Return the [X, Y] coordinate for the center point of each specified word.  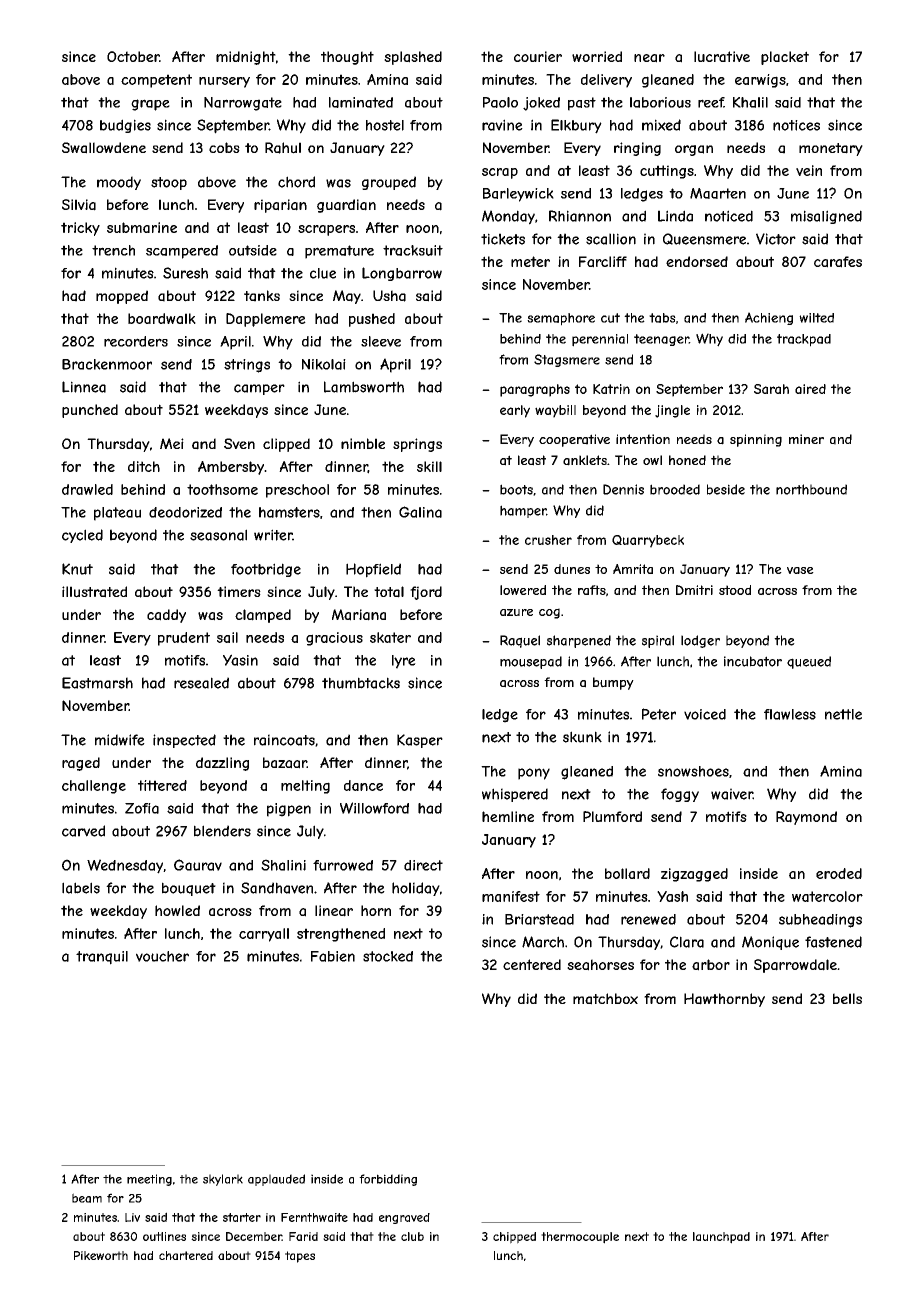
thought [347, 58]
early [515, 411]
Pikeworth [101, 1255]
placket [785, 58]
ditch [144, 466]
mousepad [531, 662]
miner [806, 439]
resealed [201, 683]
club [412, 1236]
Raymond [806, 818]
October [133, 56]
